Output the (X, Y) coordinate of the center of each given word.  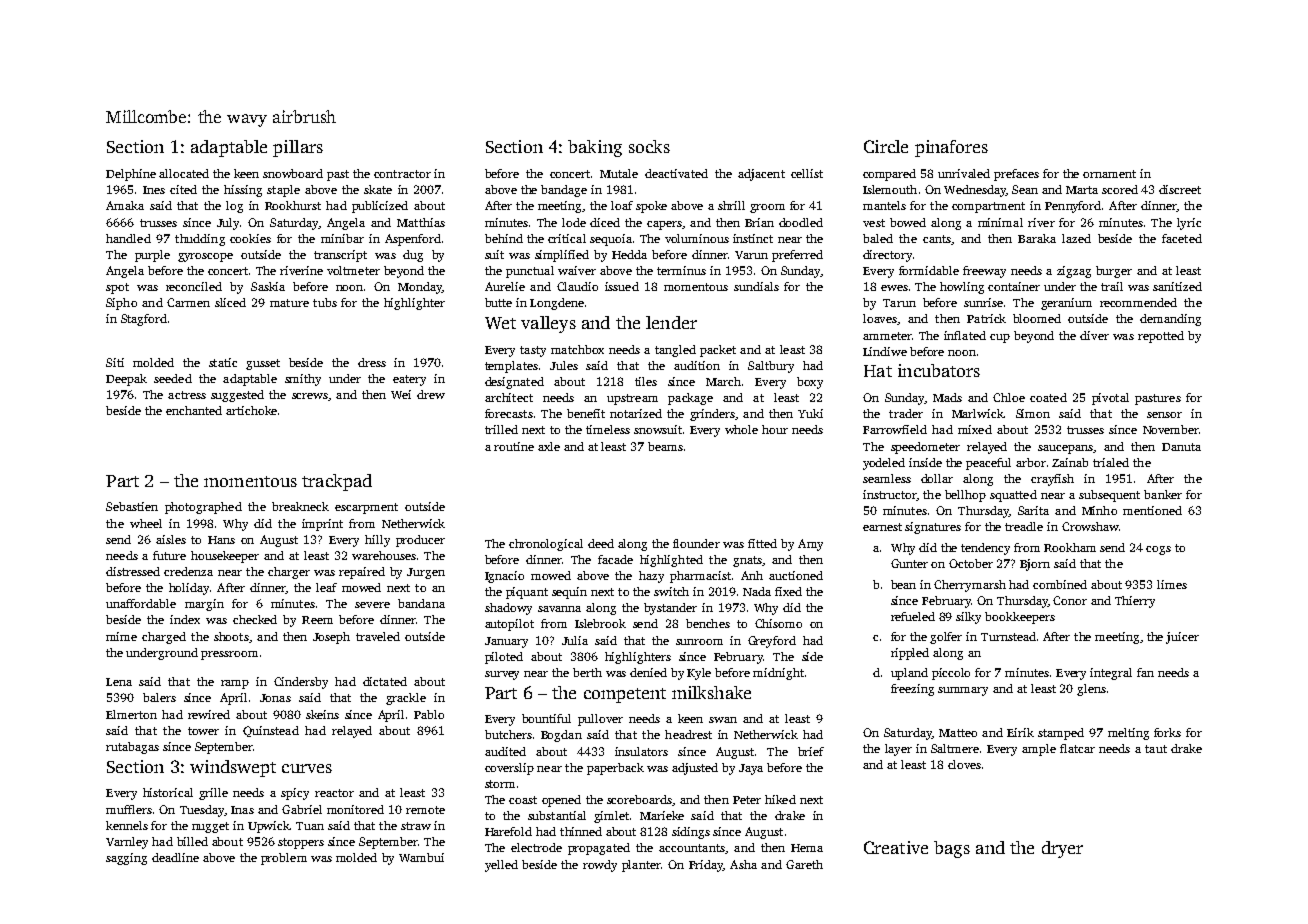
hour (775, 429)
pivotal (1110, 399)
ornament (1109, 174)
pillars (298, 148)
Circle (886, 146)
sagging (126, 859)
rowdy (600, 866)
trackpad (337, 482)
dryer (1062, 849)
